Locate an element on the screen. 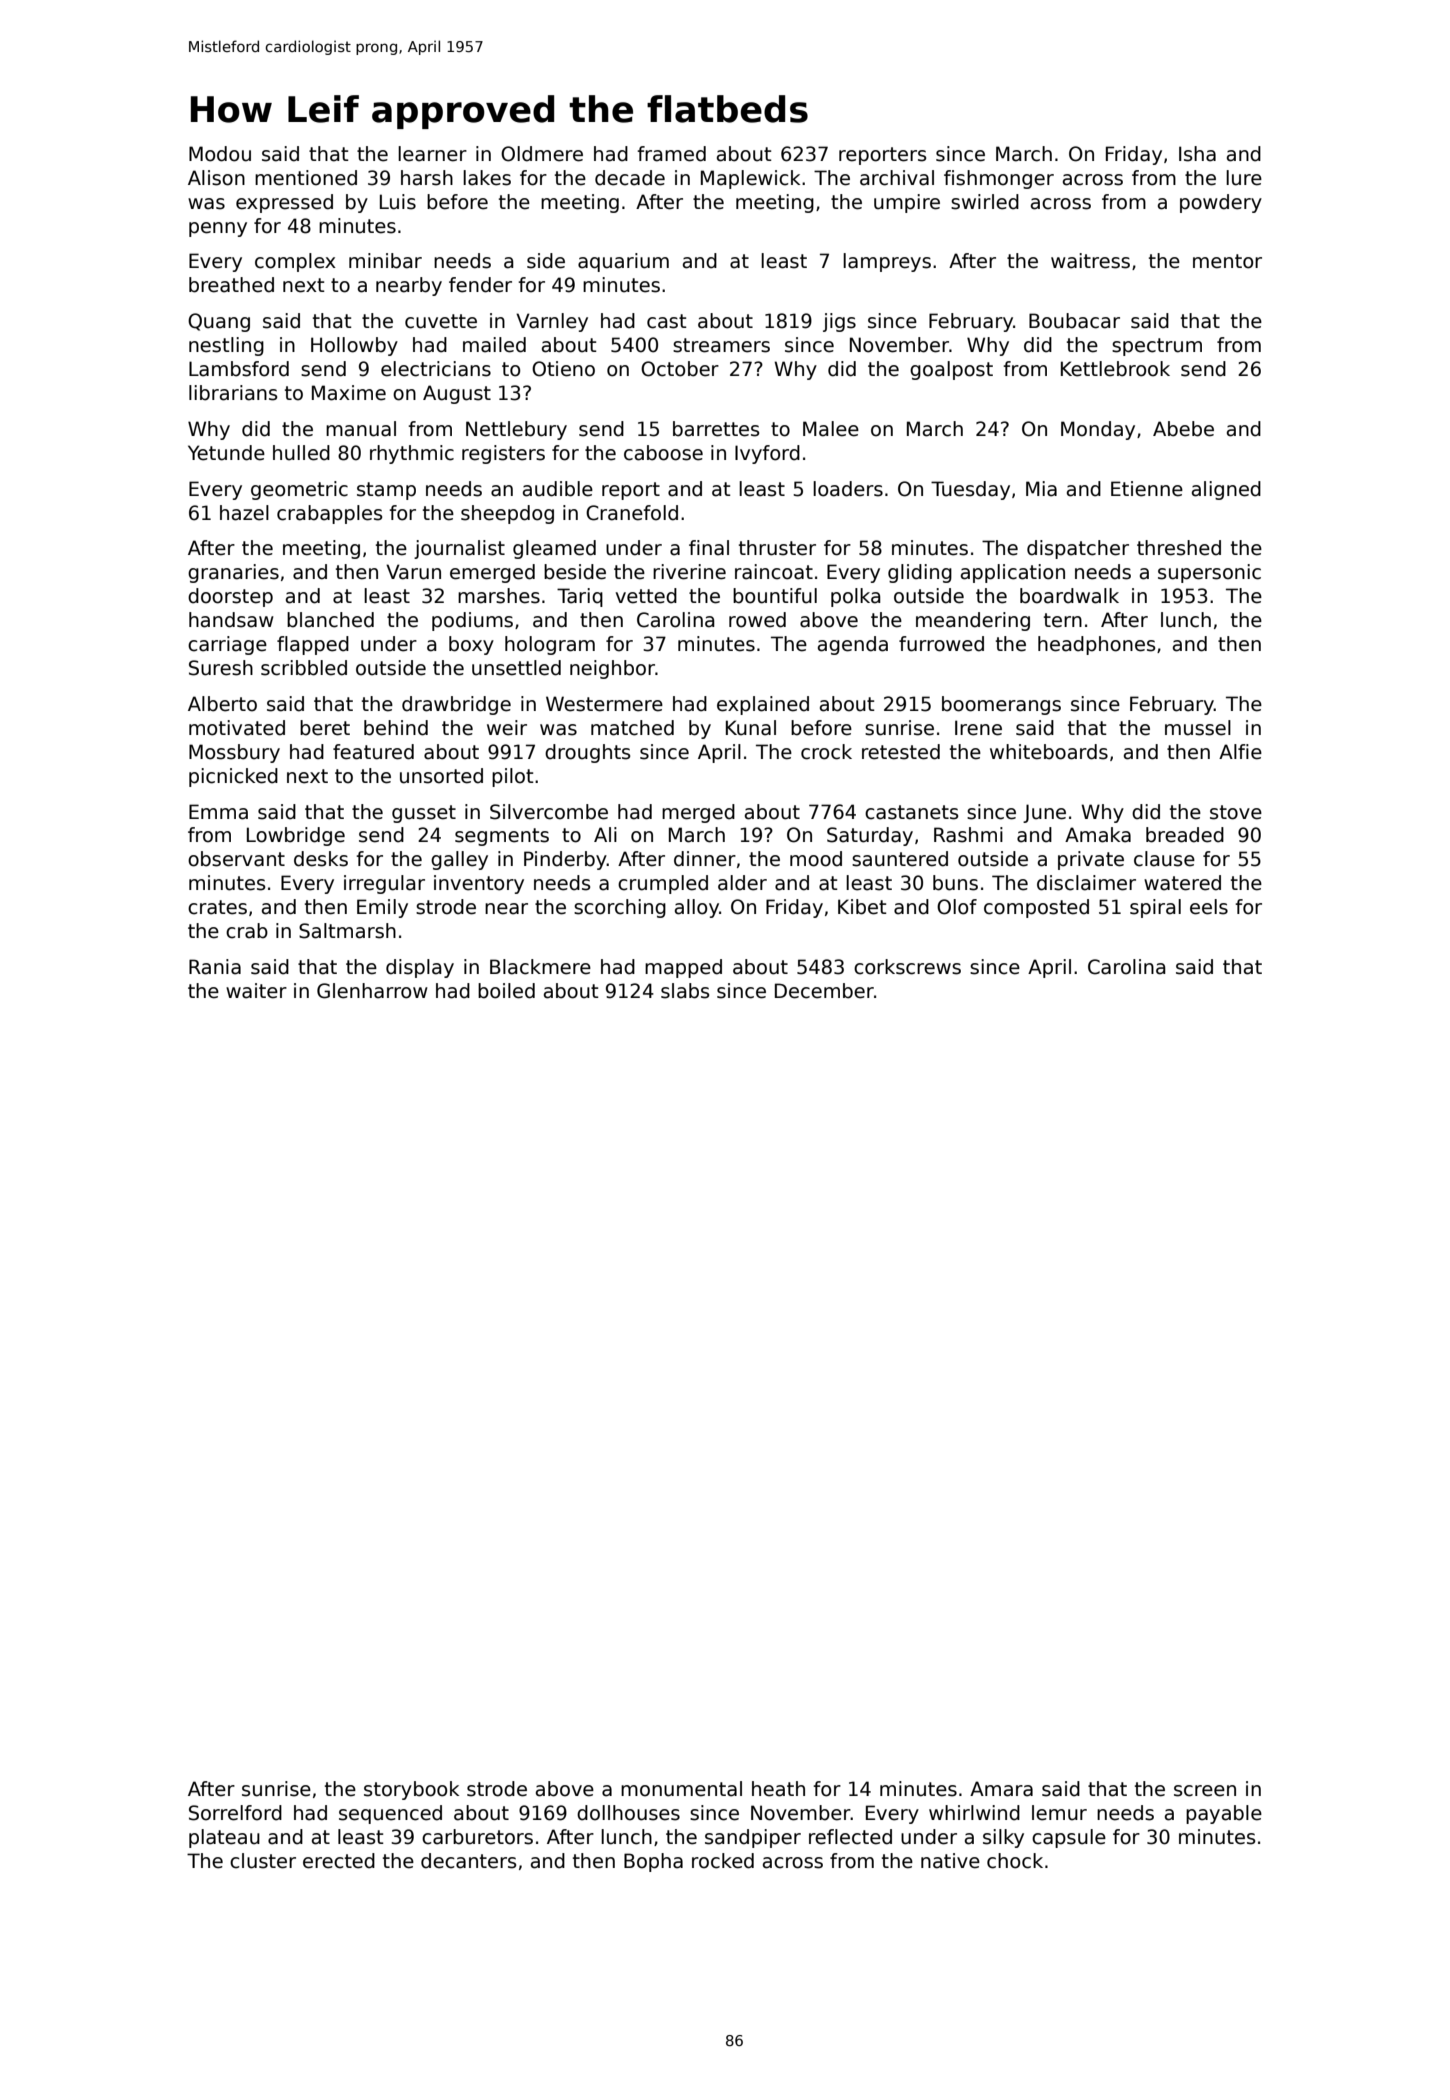 The image size is (1450, 2100). Glenharrow is located at coordinates (372, 991).
